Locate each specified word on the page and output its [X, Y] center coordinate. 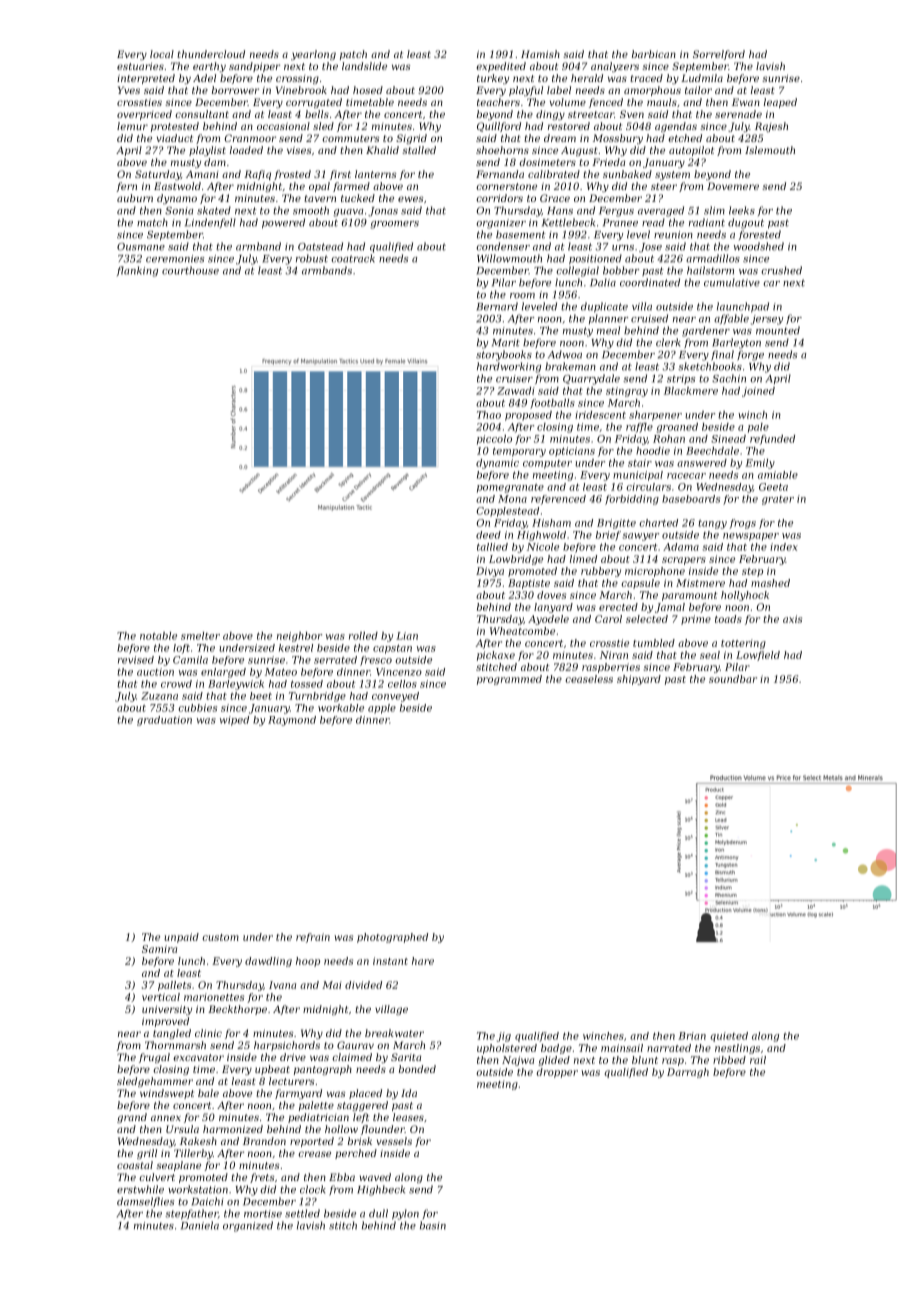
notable [158, 636]
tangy [712, 524]
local [162, 54]
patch [353, 55]
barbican [654, 54]
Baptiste [529, 584]
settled [302, 1213]
